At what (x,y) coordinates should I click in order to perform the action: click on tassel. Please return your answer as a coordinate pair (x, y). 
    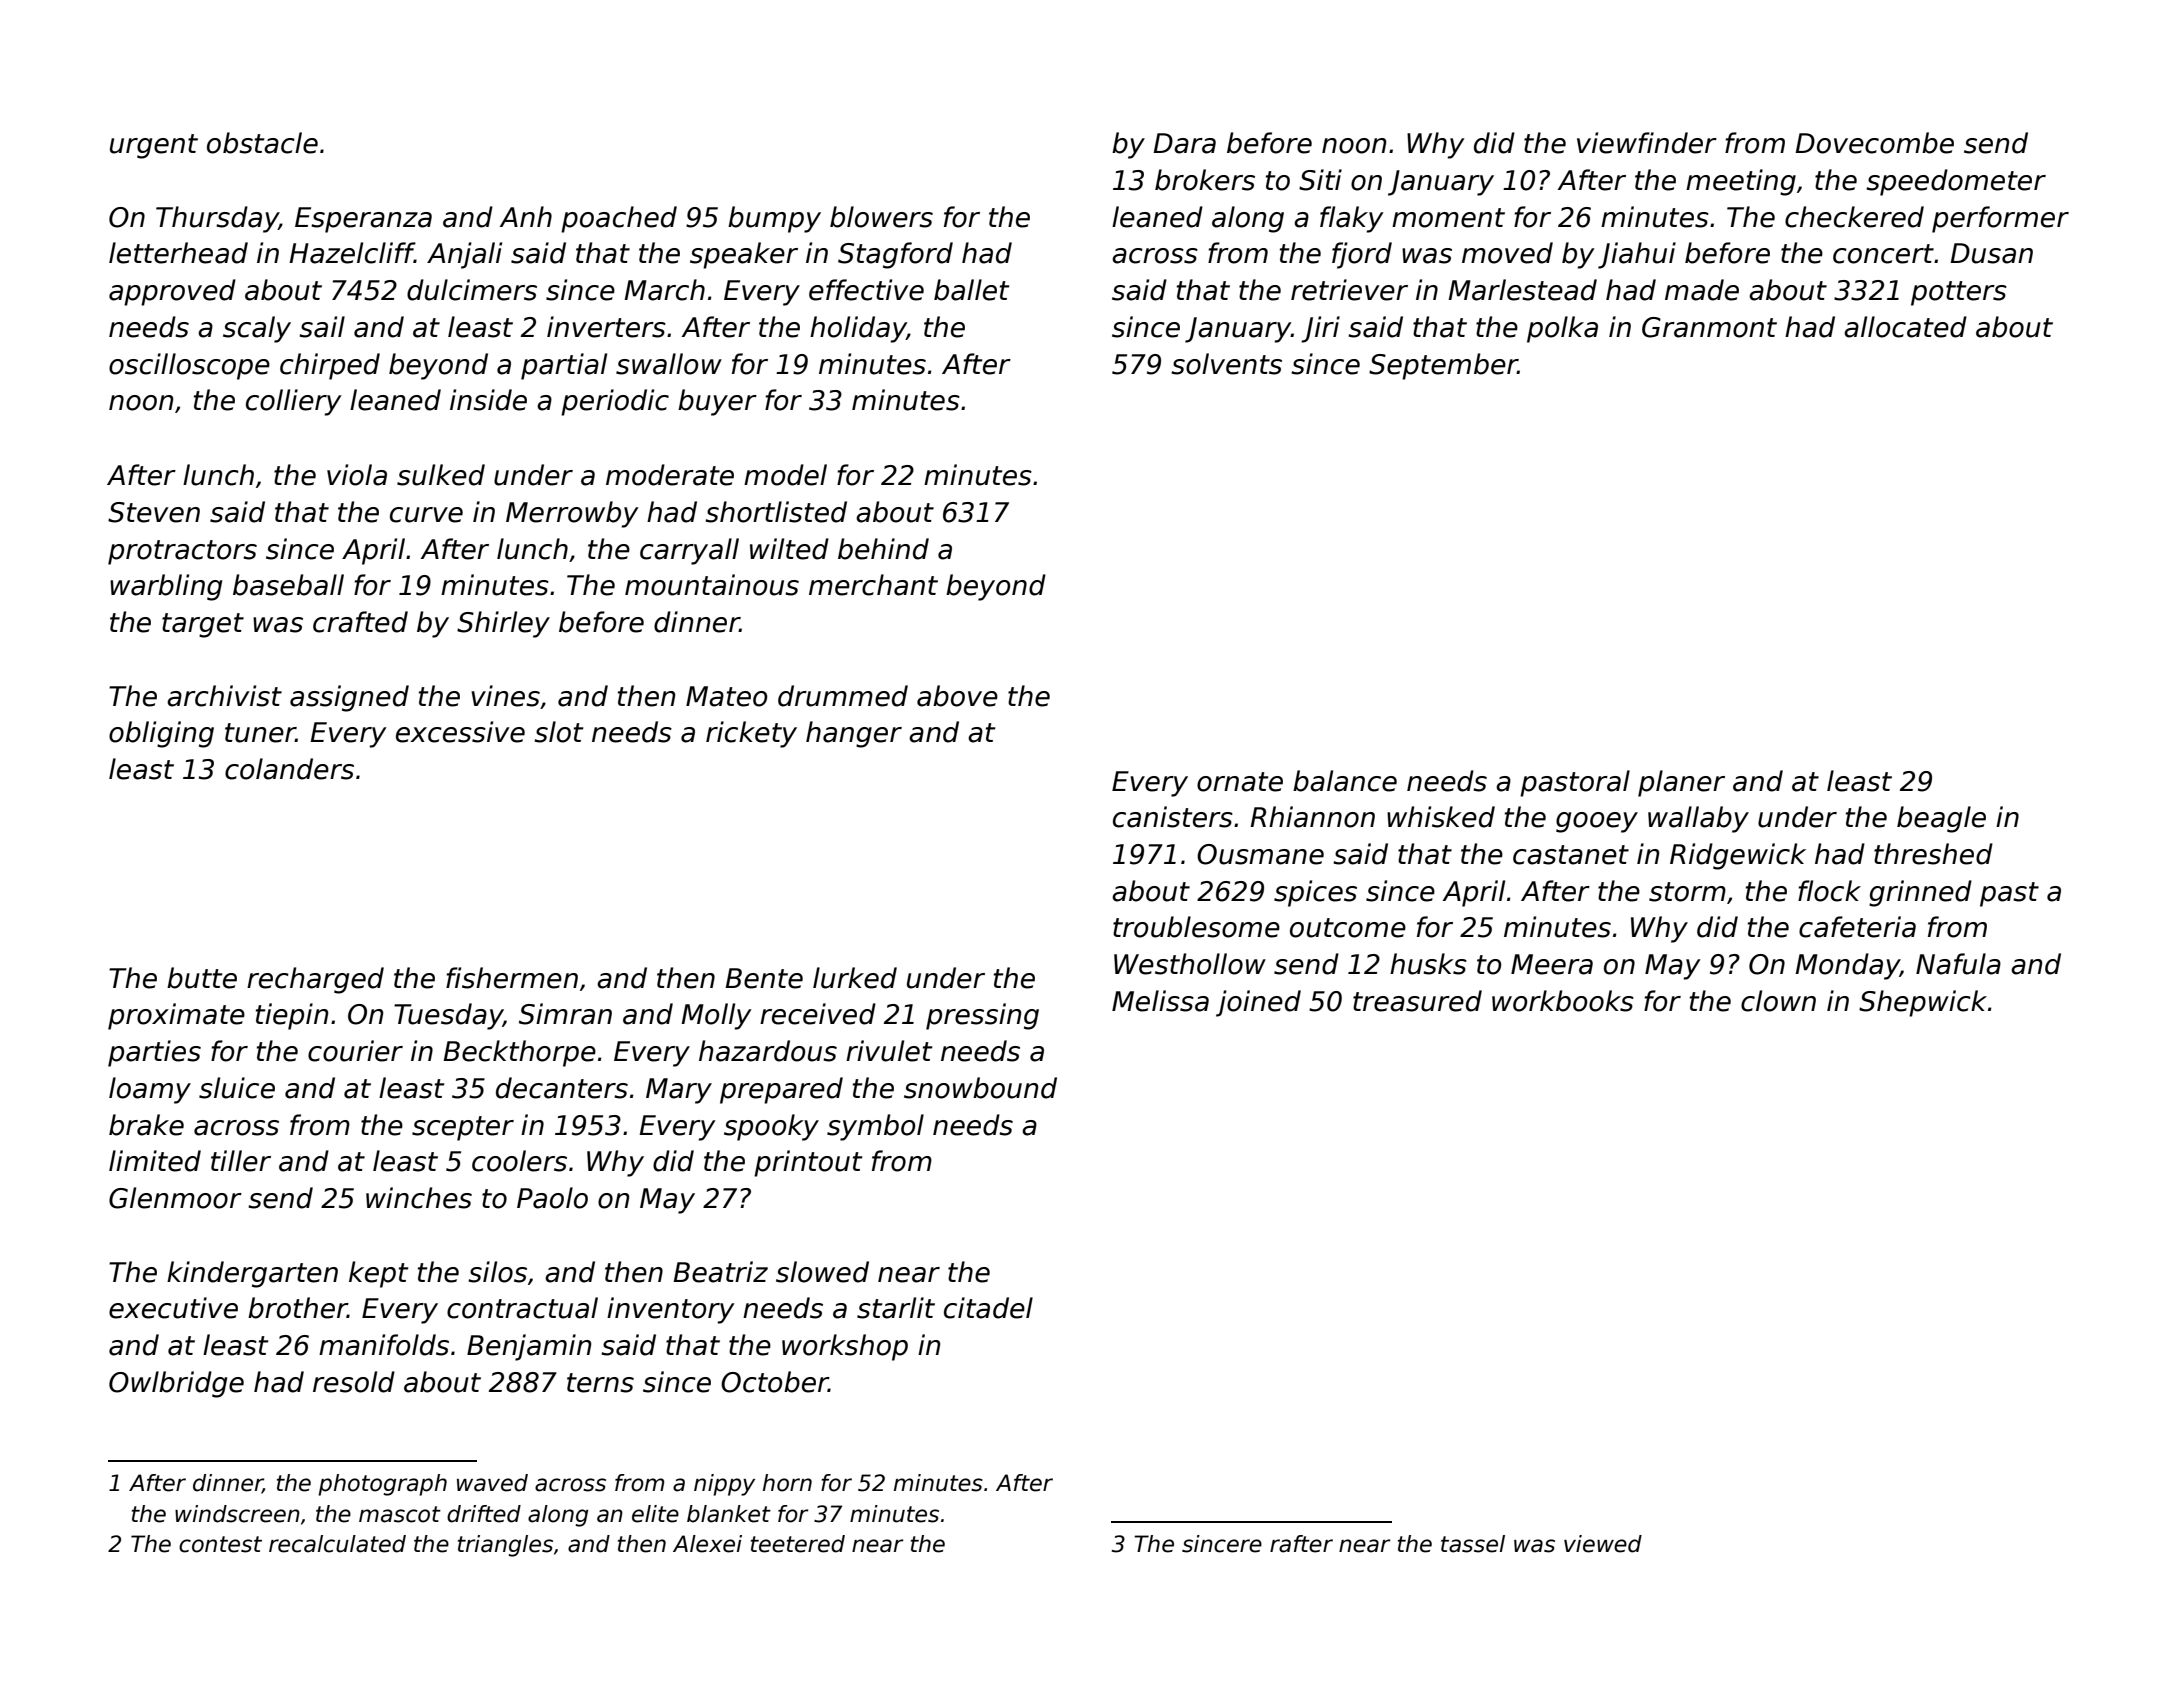
    Looking at the image, I should click on (1473, 1544).
